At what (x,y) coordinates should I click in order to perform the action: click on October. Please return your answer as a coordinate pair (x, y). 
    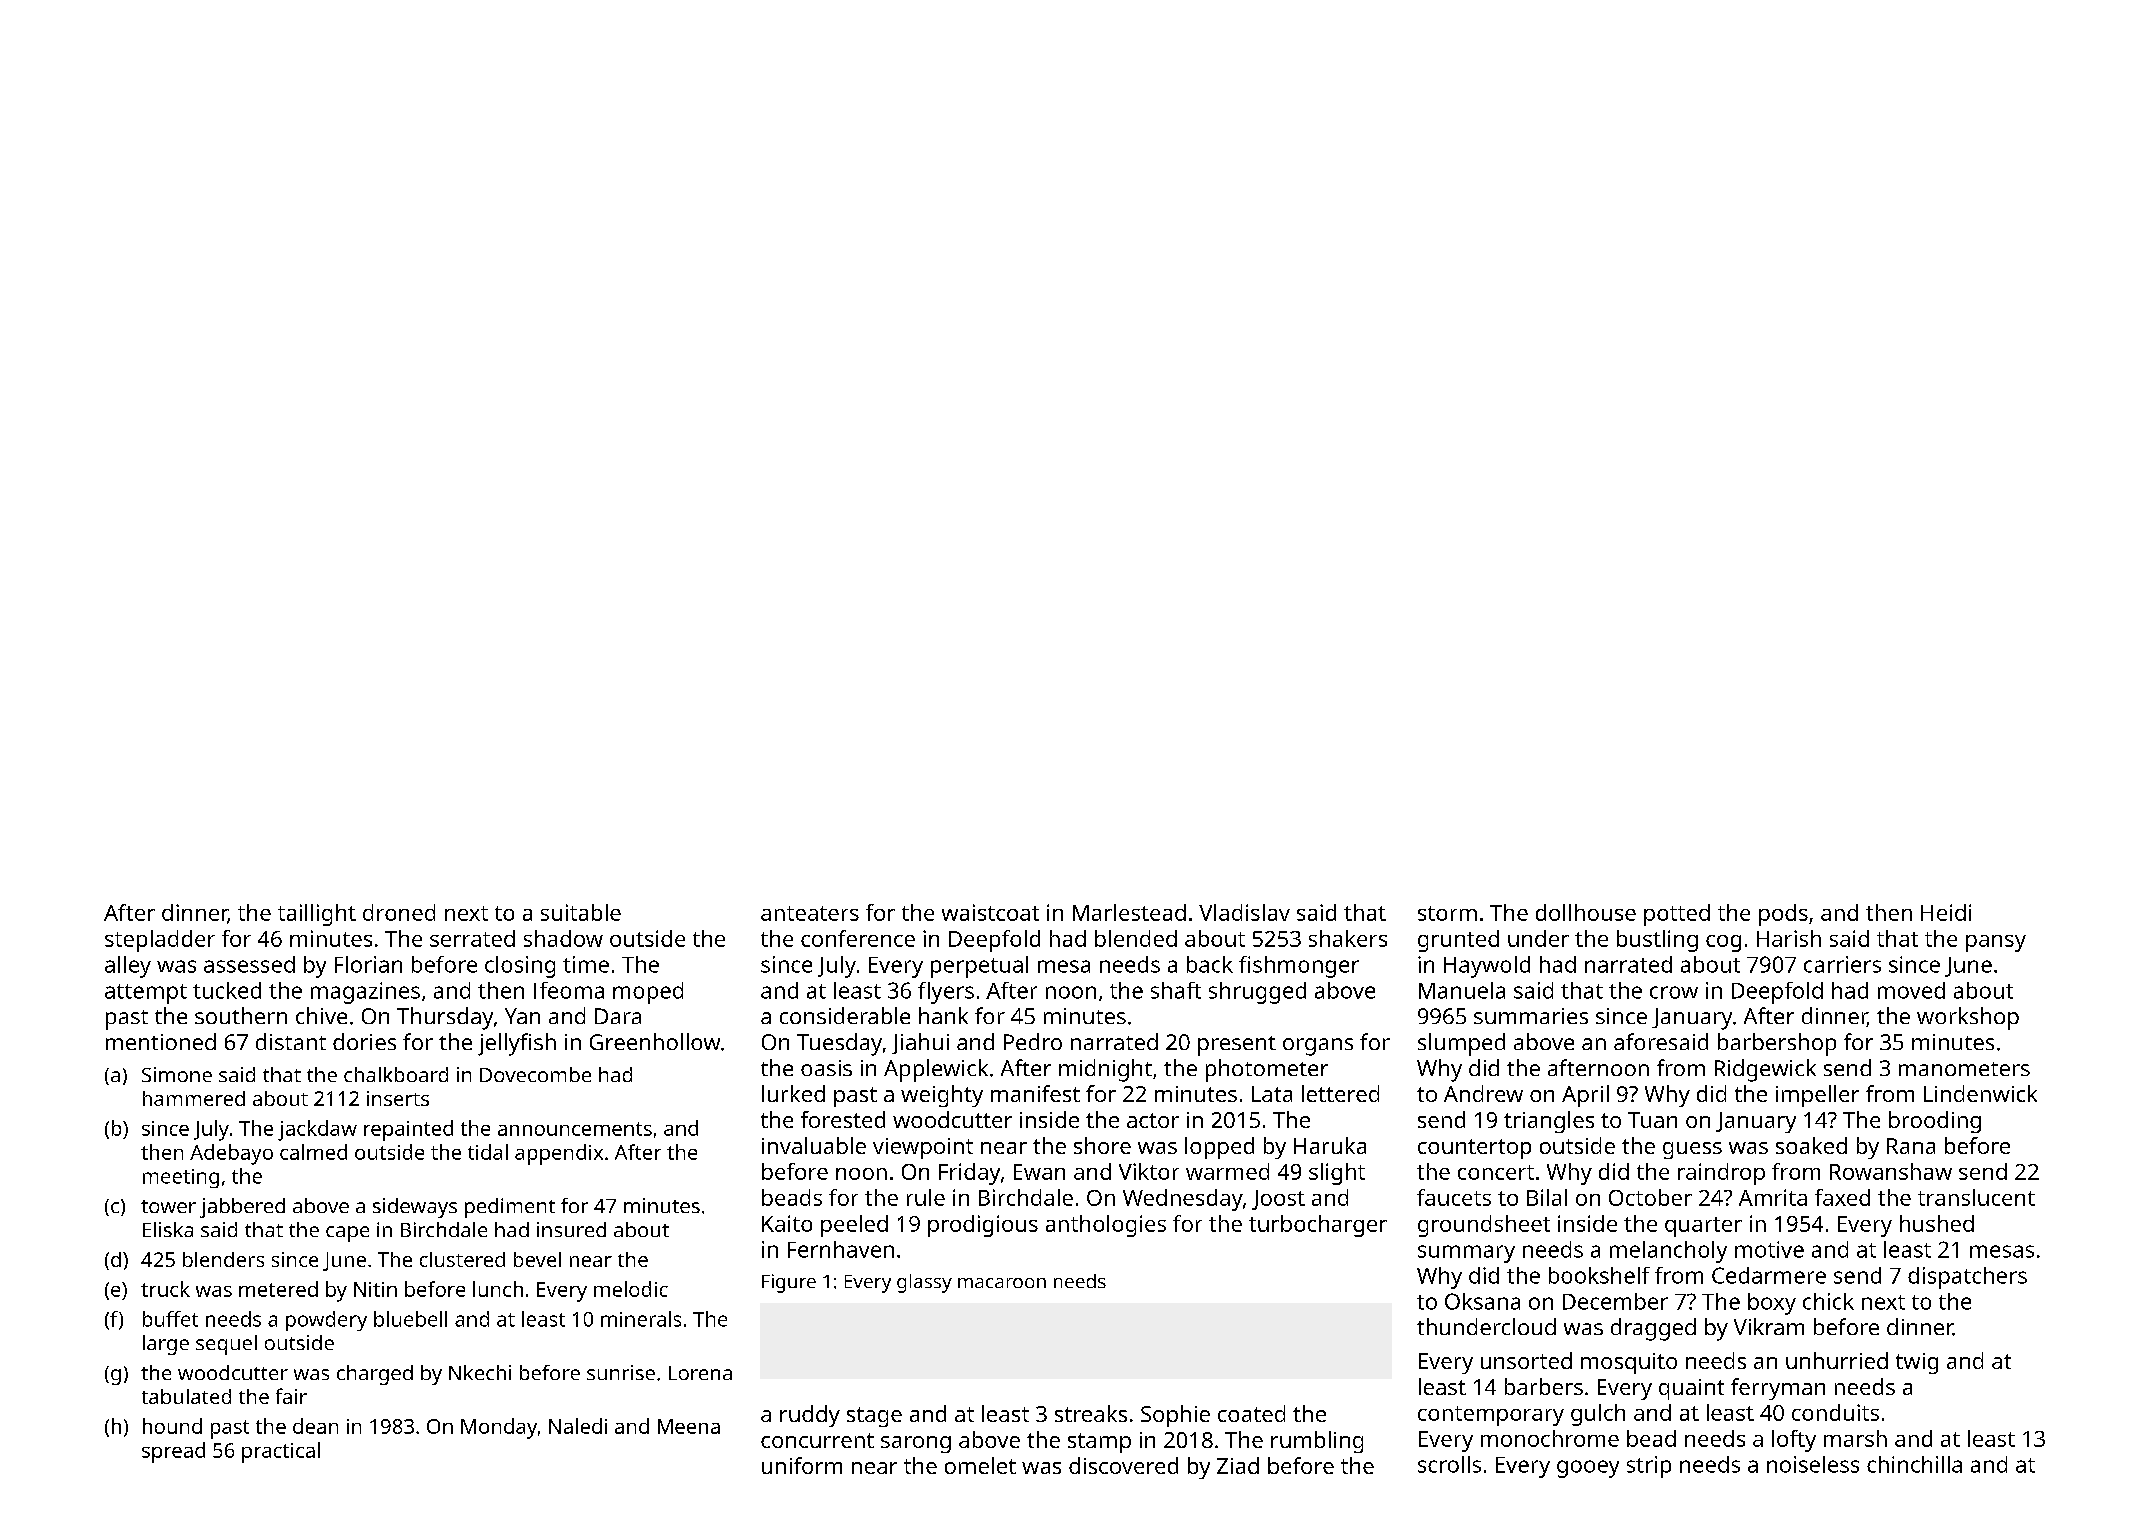
    Looking at the image, I should click on (1650, 1197).
